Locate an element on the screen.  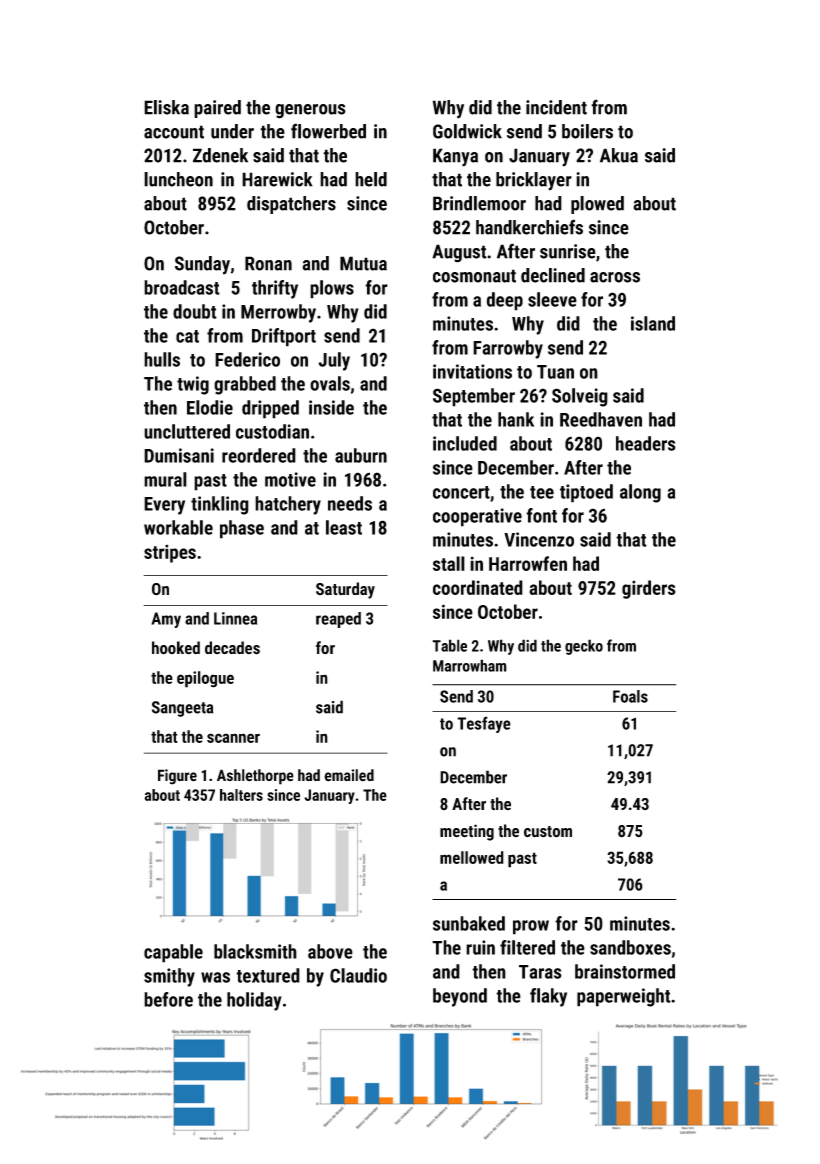
holiday is located at coordinates (254, 1001).
